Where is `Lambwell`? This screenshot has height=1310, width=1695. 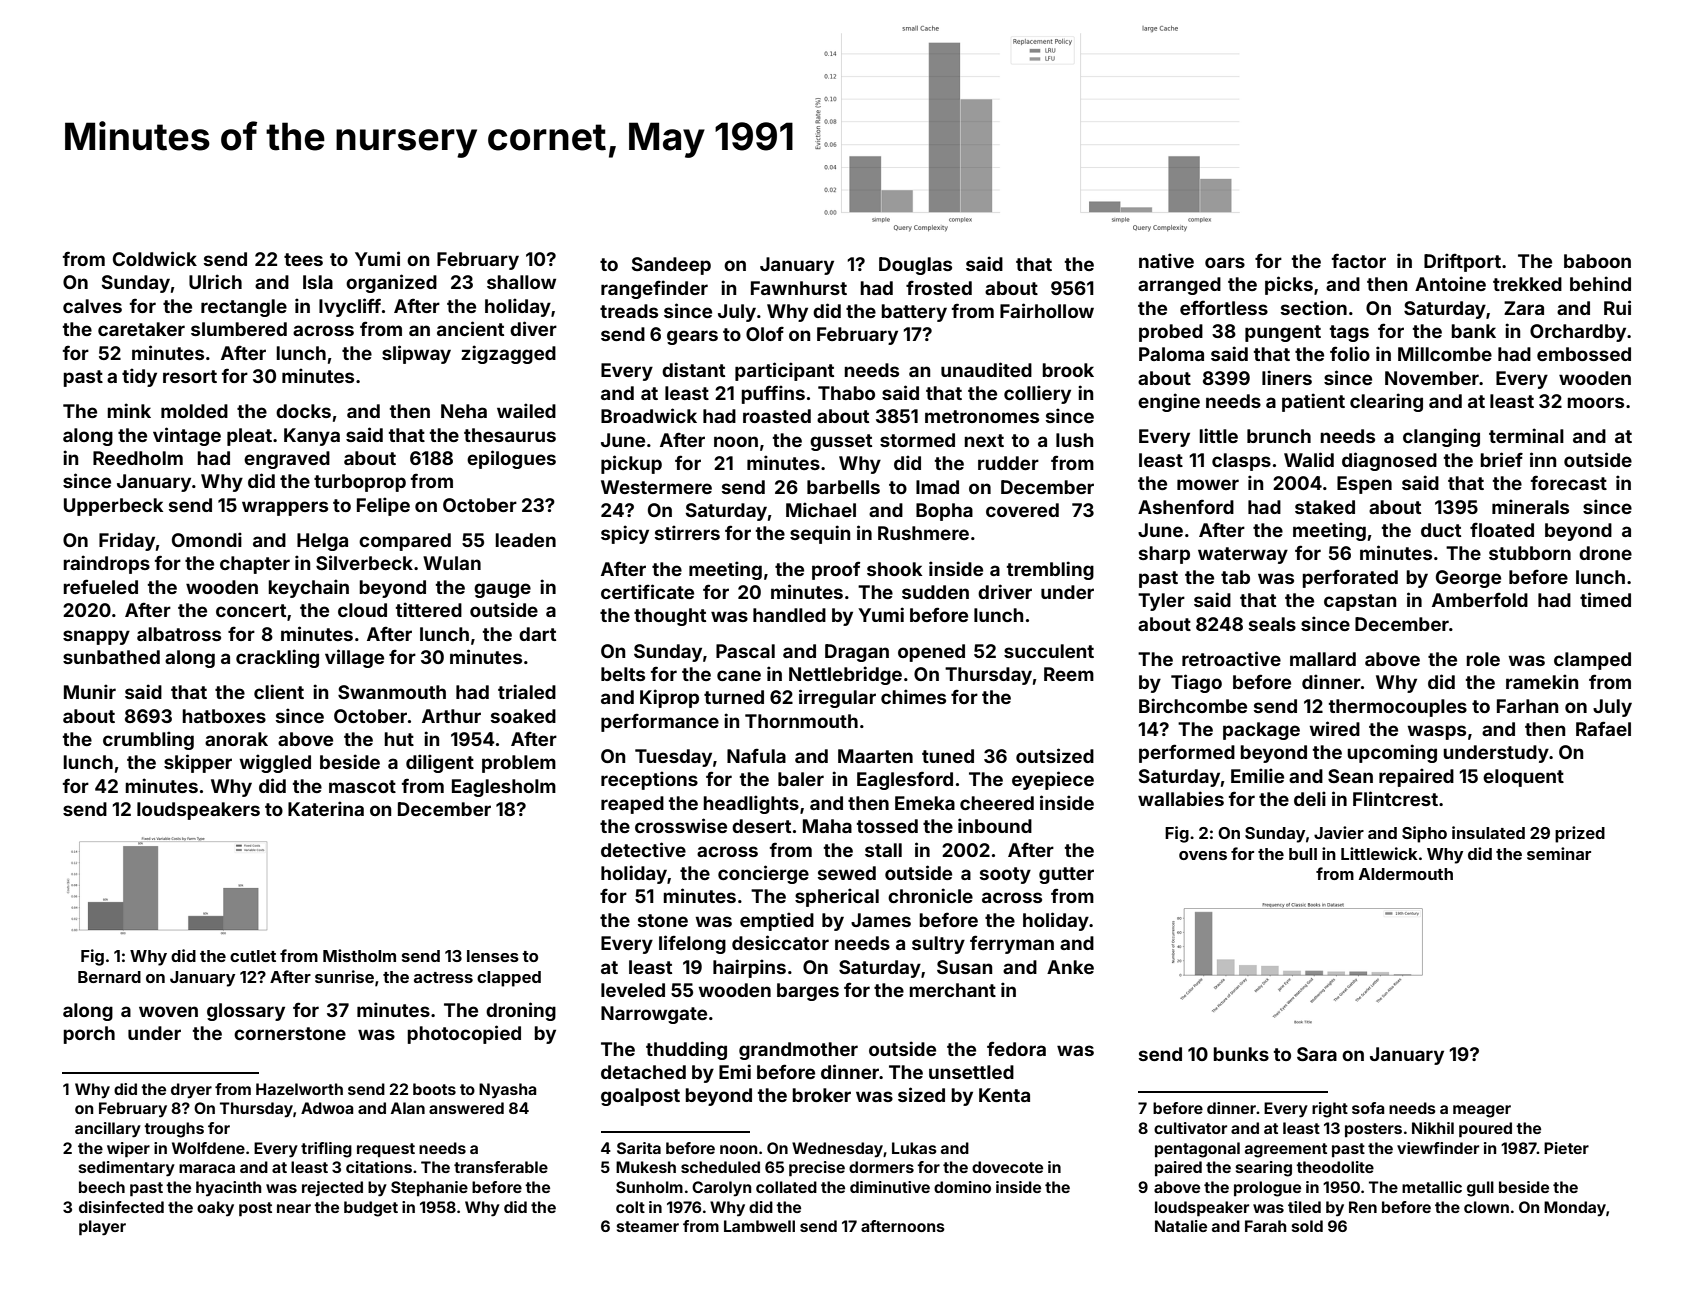
Lambwell is located at coordinates (759, 1226).
